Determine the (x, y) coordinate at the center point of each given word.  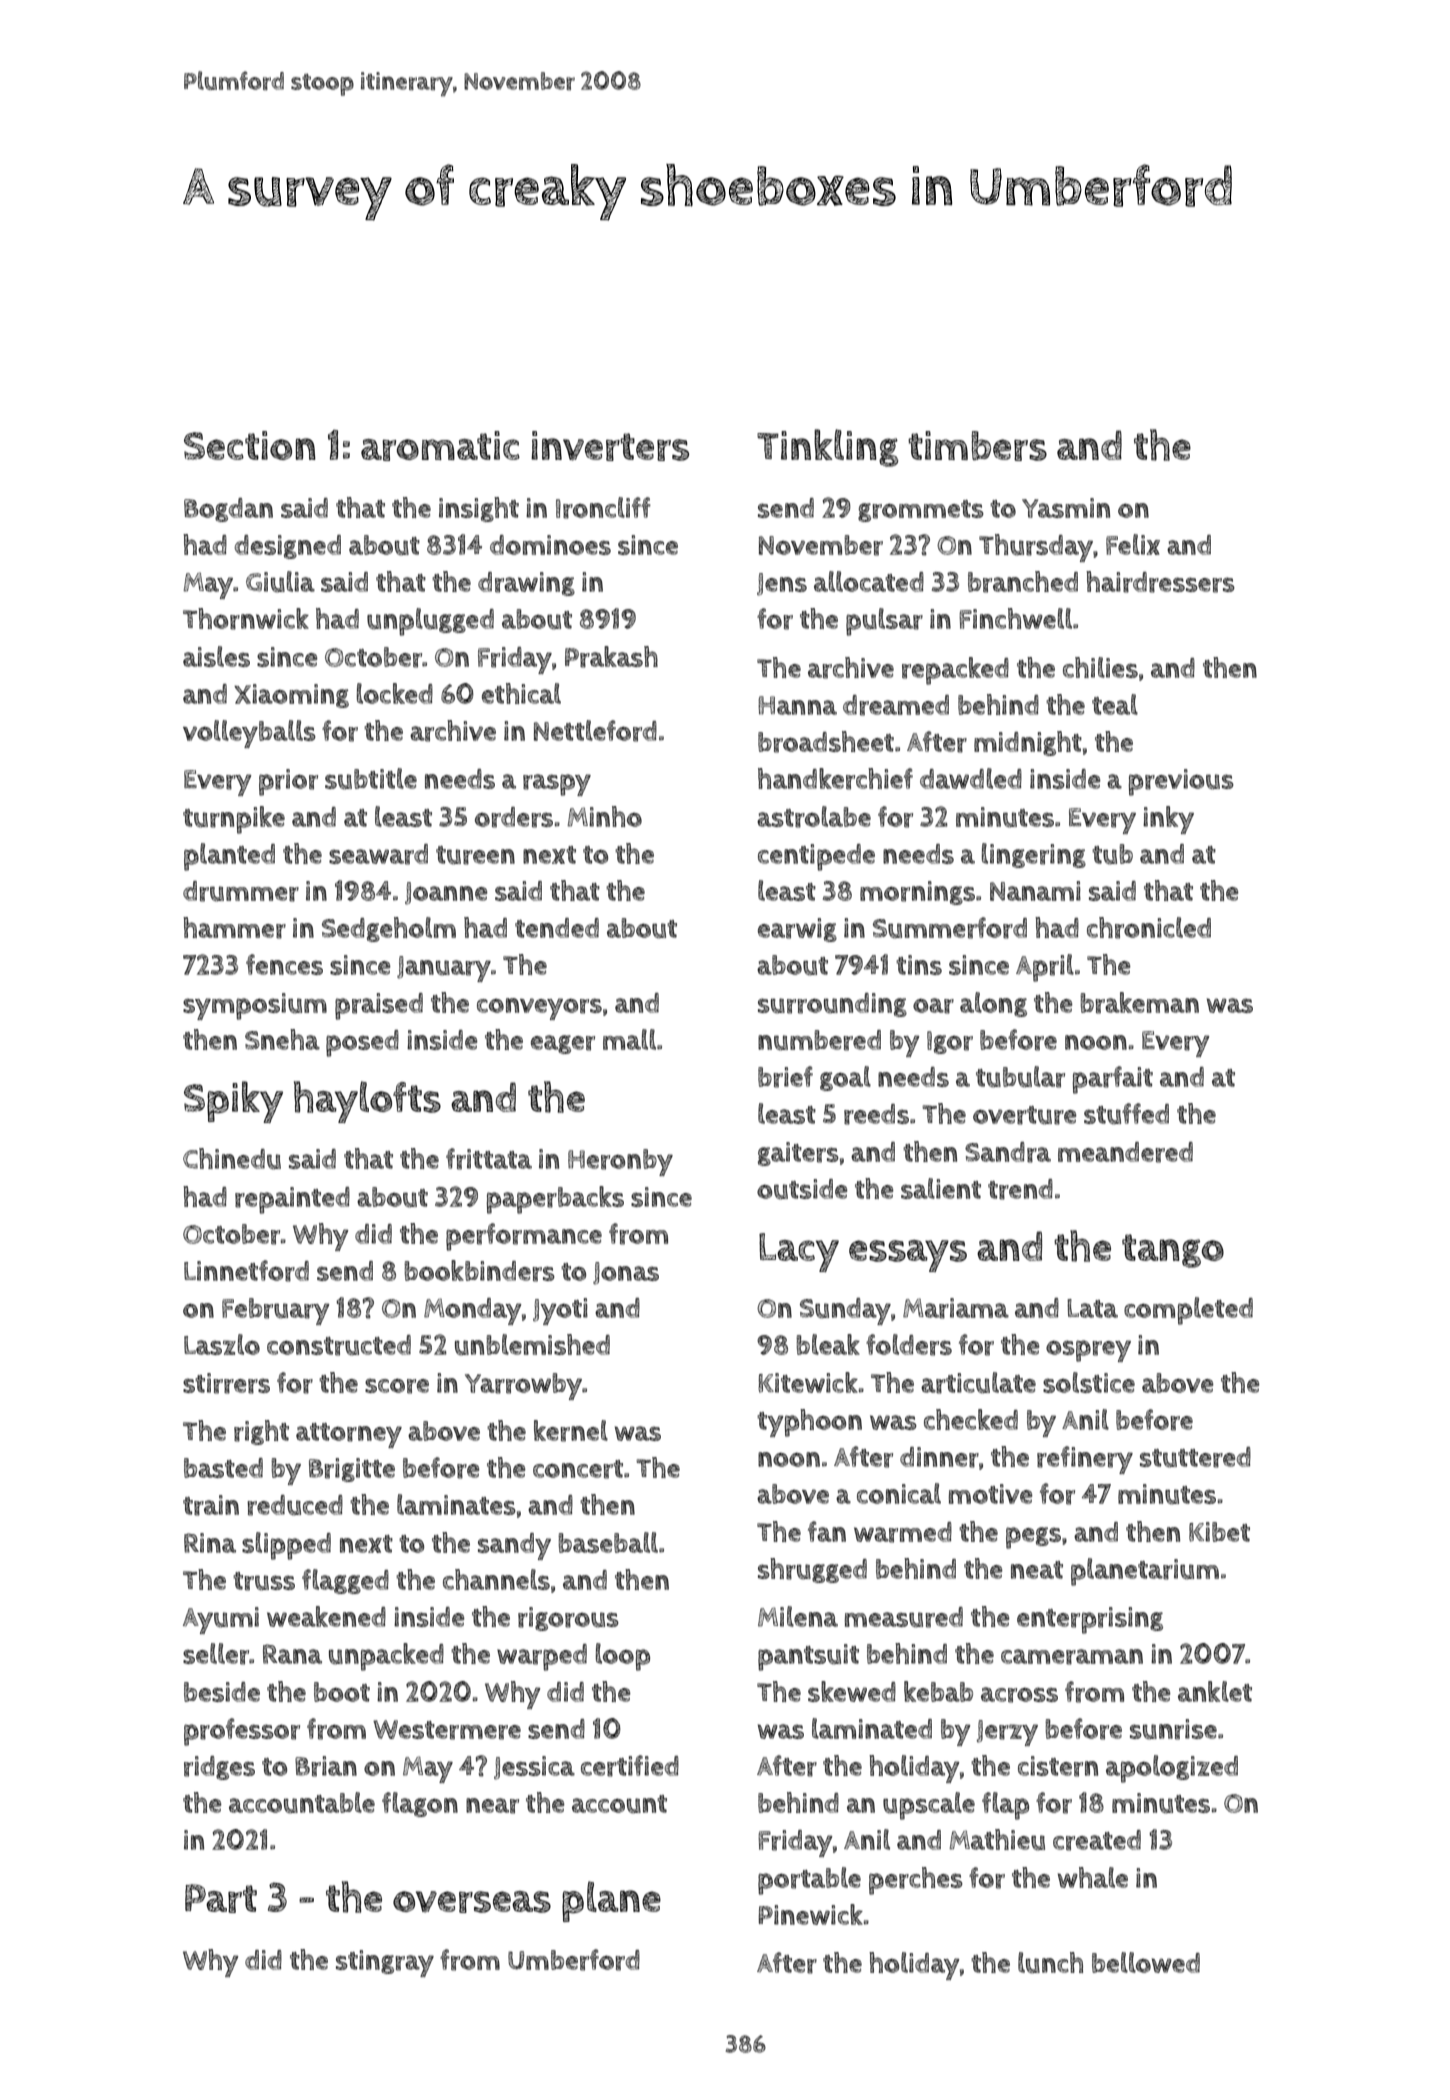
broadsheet (826, 742)
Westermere (447, 1730)
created (1097, 1840)
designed (288, 547)
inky (1168, 820)
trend (1020, 1189)
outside (802, 1189)
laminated (872, 1728)
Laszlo (222, 1344)
